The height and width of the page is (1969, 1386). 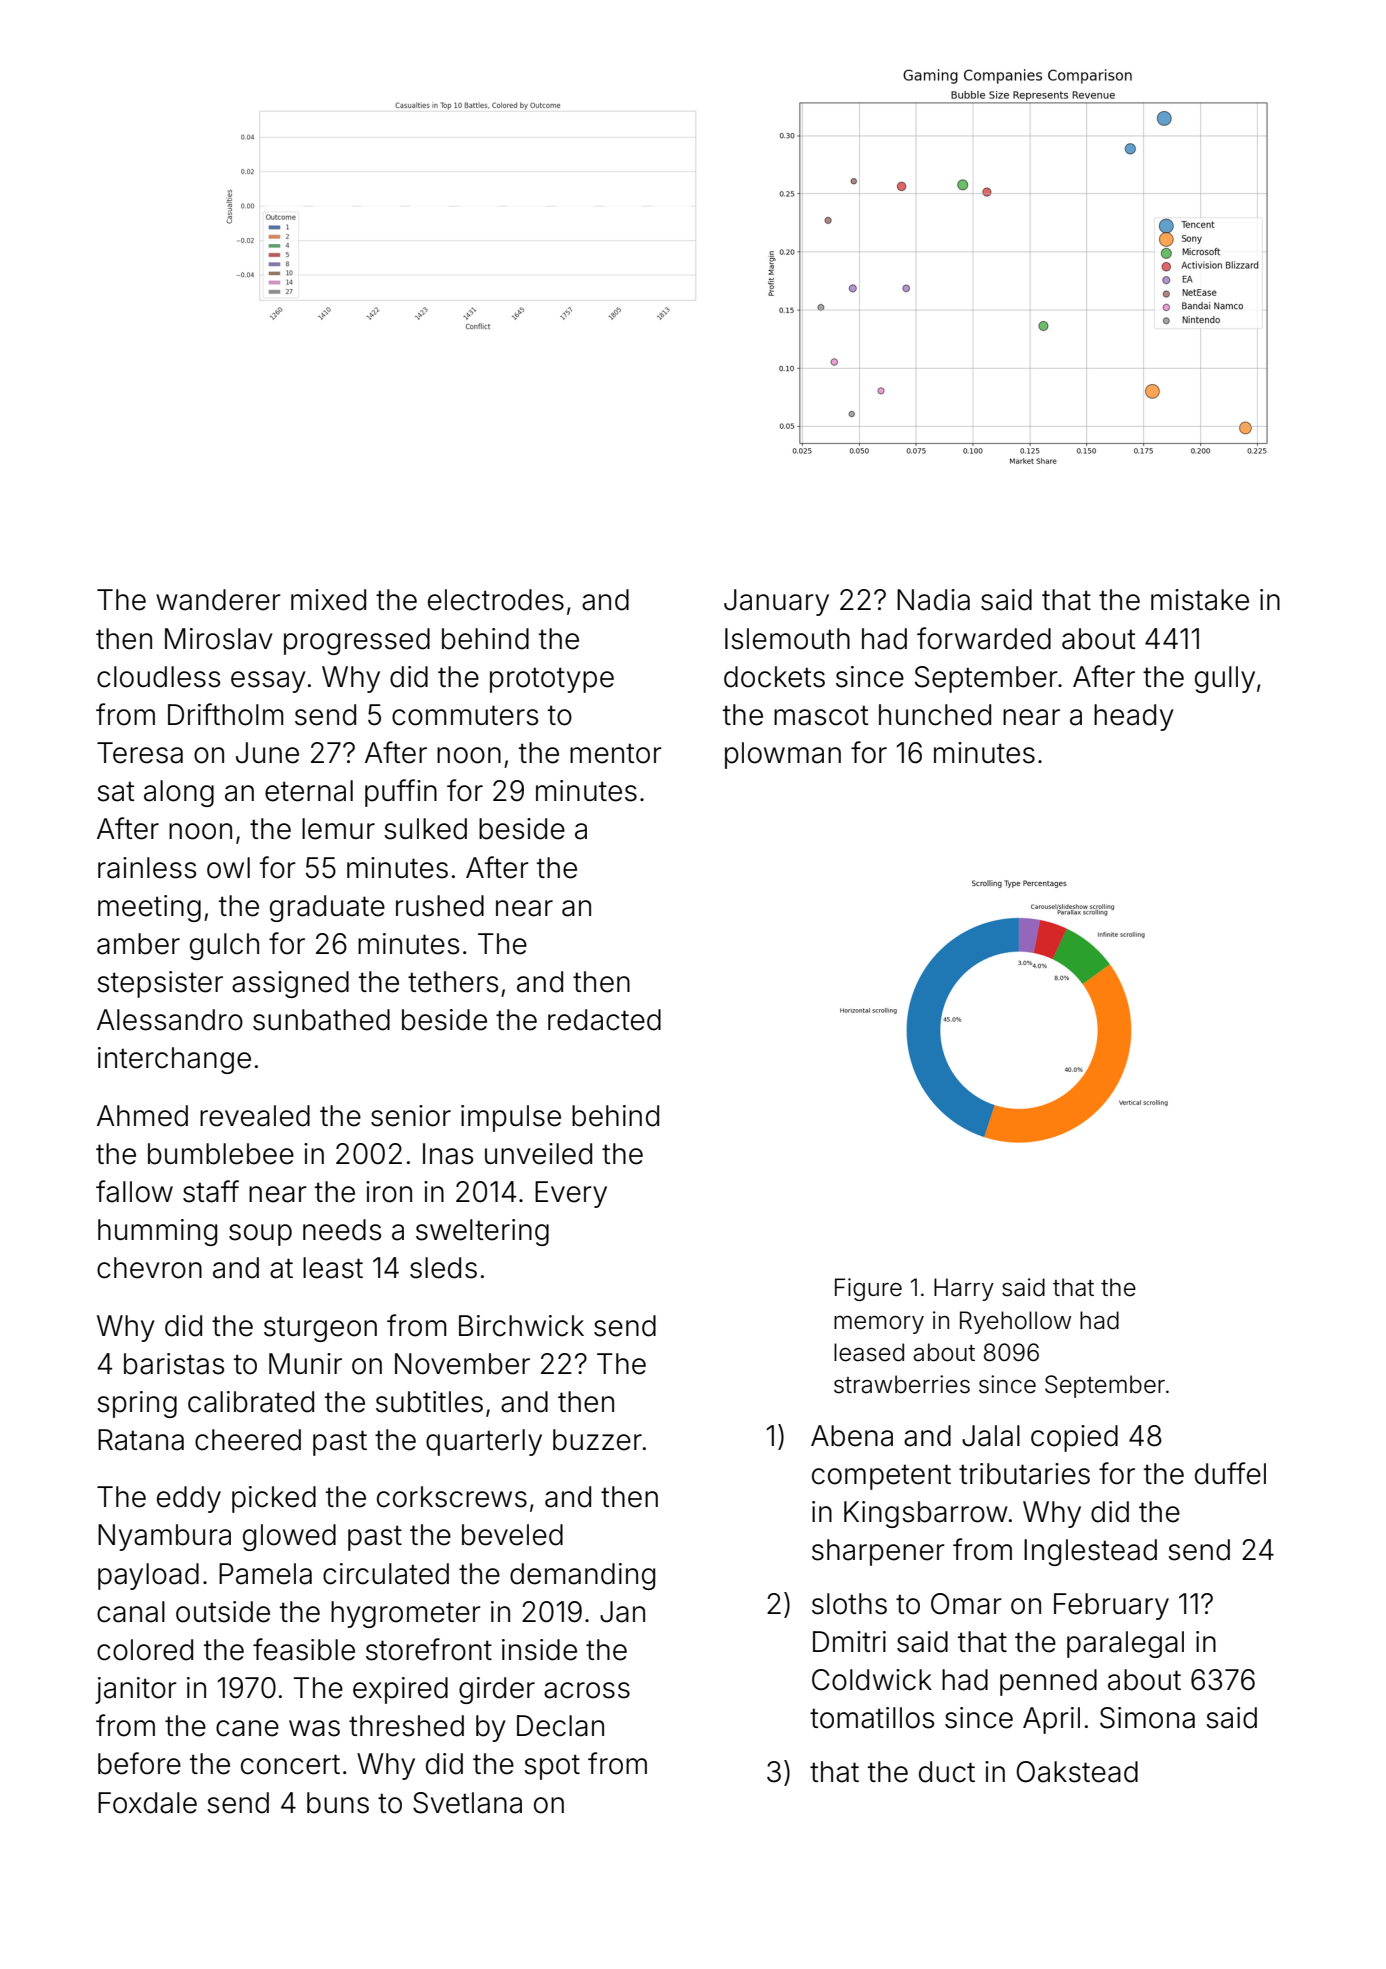 What do you see at coordinates (389, 1192) in the page?
I see `iron` at bounding box center [389, 1192].
